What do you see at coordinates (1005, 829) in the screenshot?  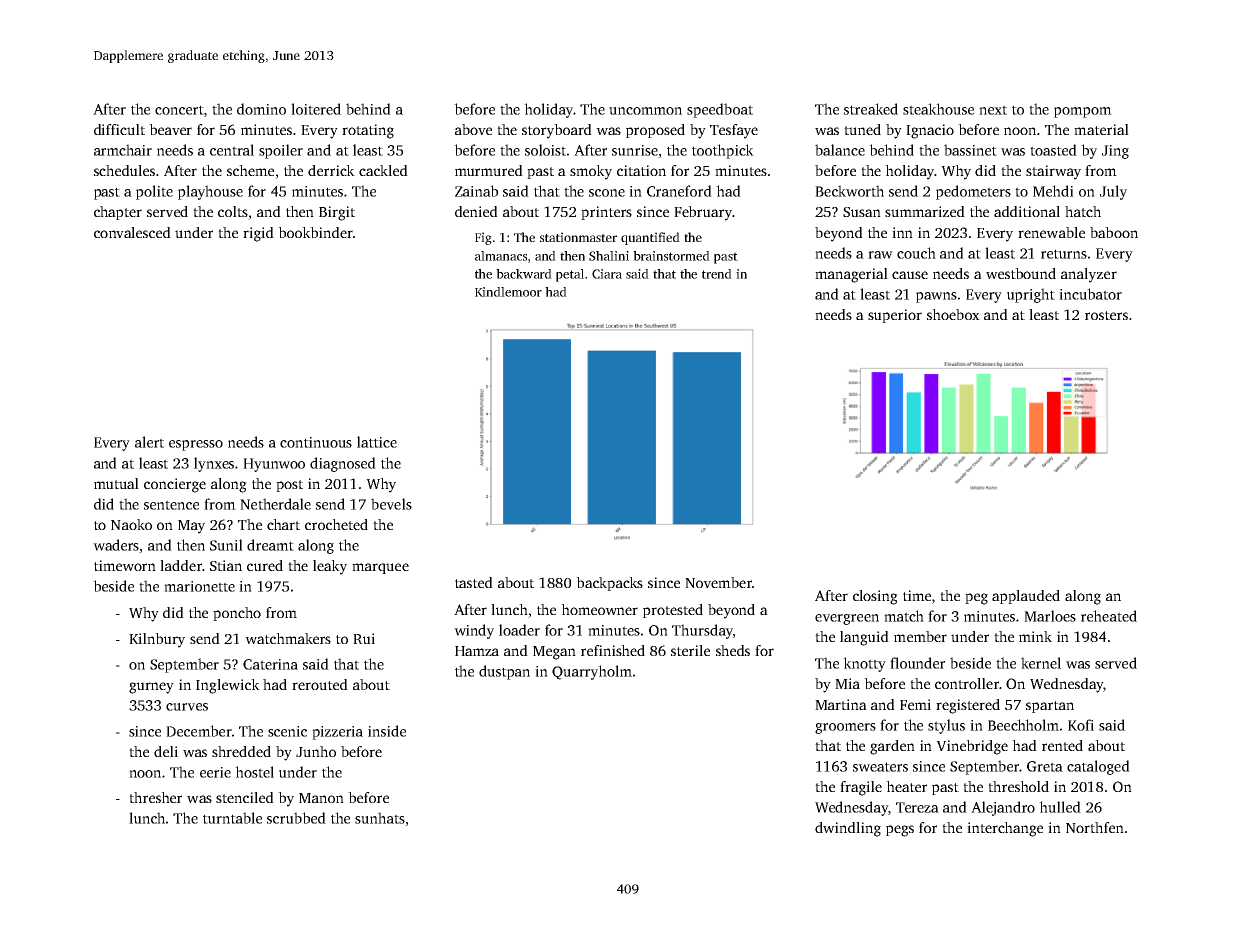 I see `interchange` at bounding box center [1005, 829].
